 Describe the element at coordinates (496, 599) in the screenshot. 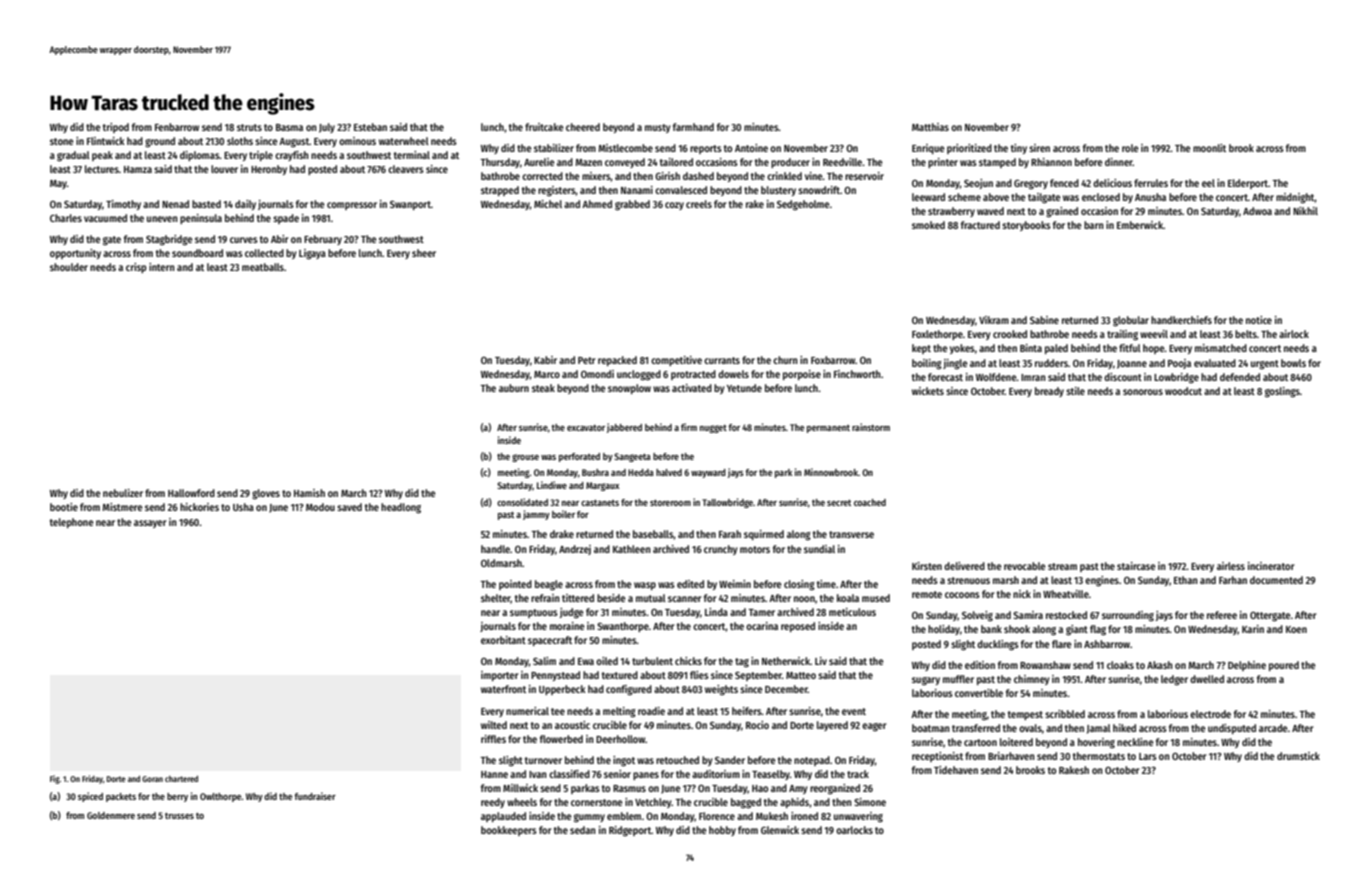

I see `shelter` at that location.
